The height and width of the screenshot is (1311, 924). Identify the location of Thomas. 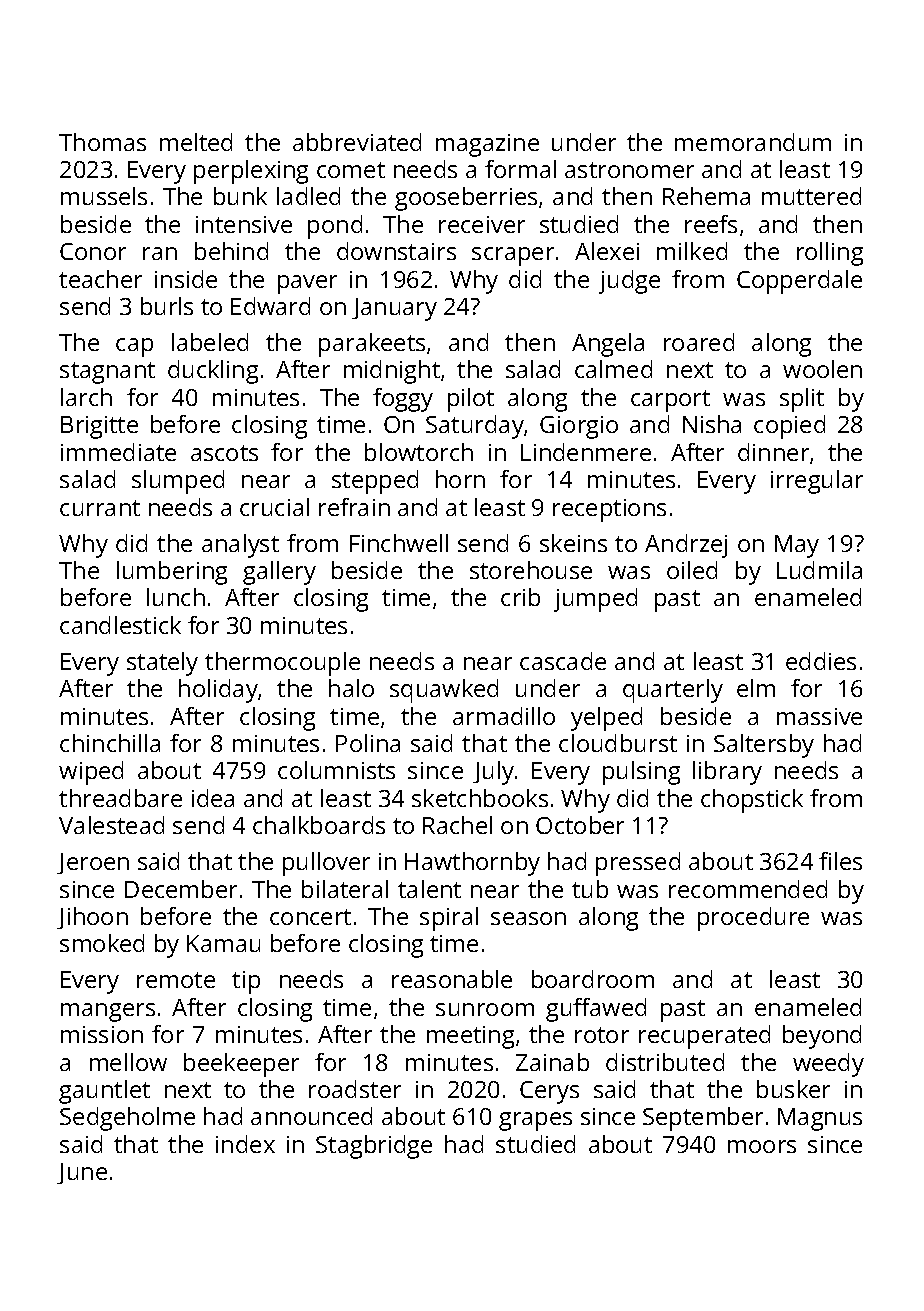
(102, 142).
